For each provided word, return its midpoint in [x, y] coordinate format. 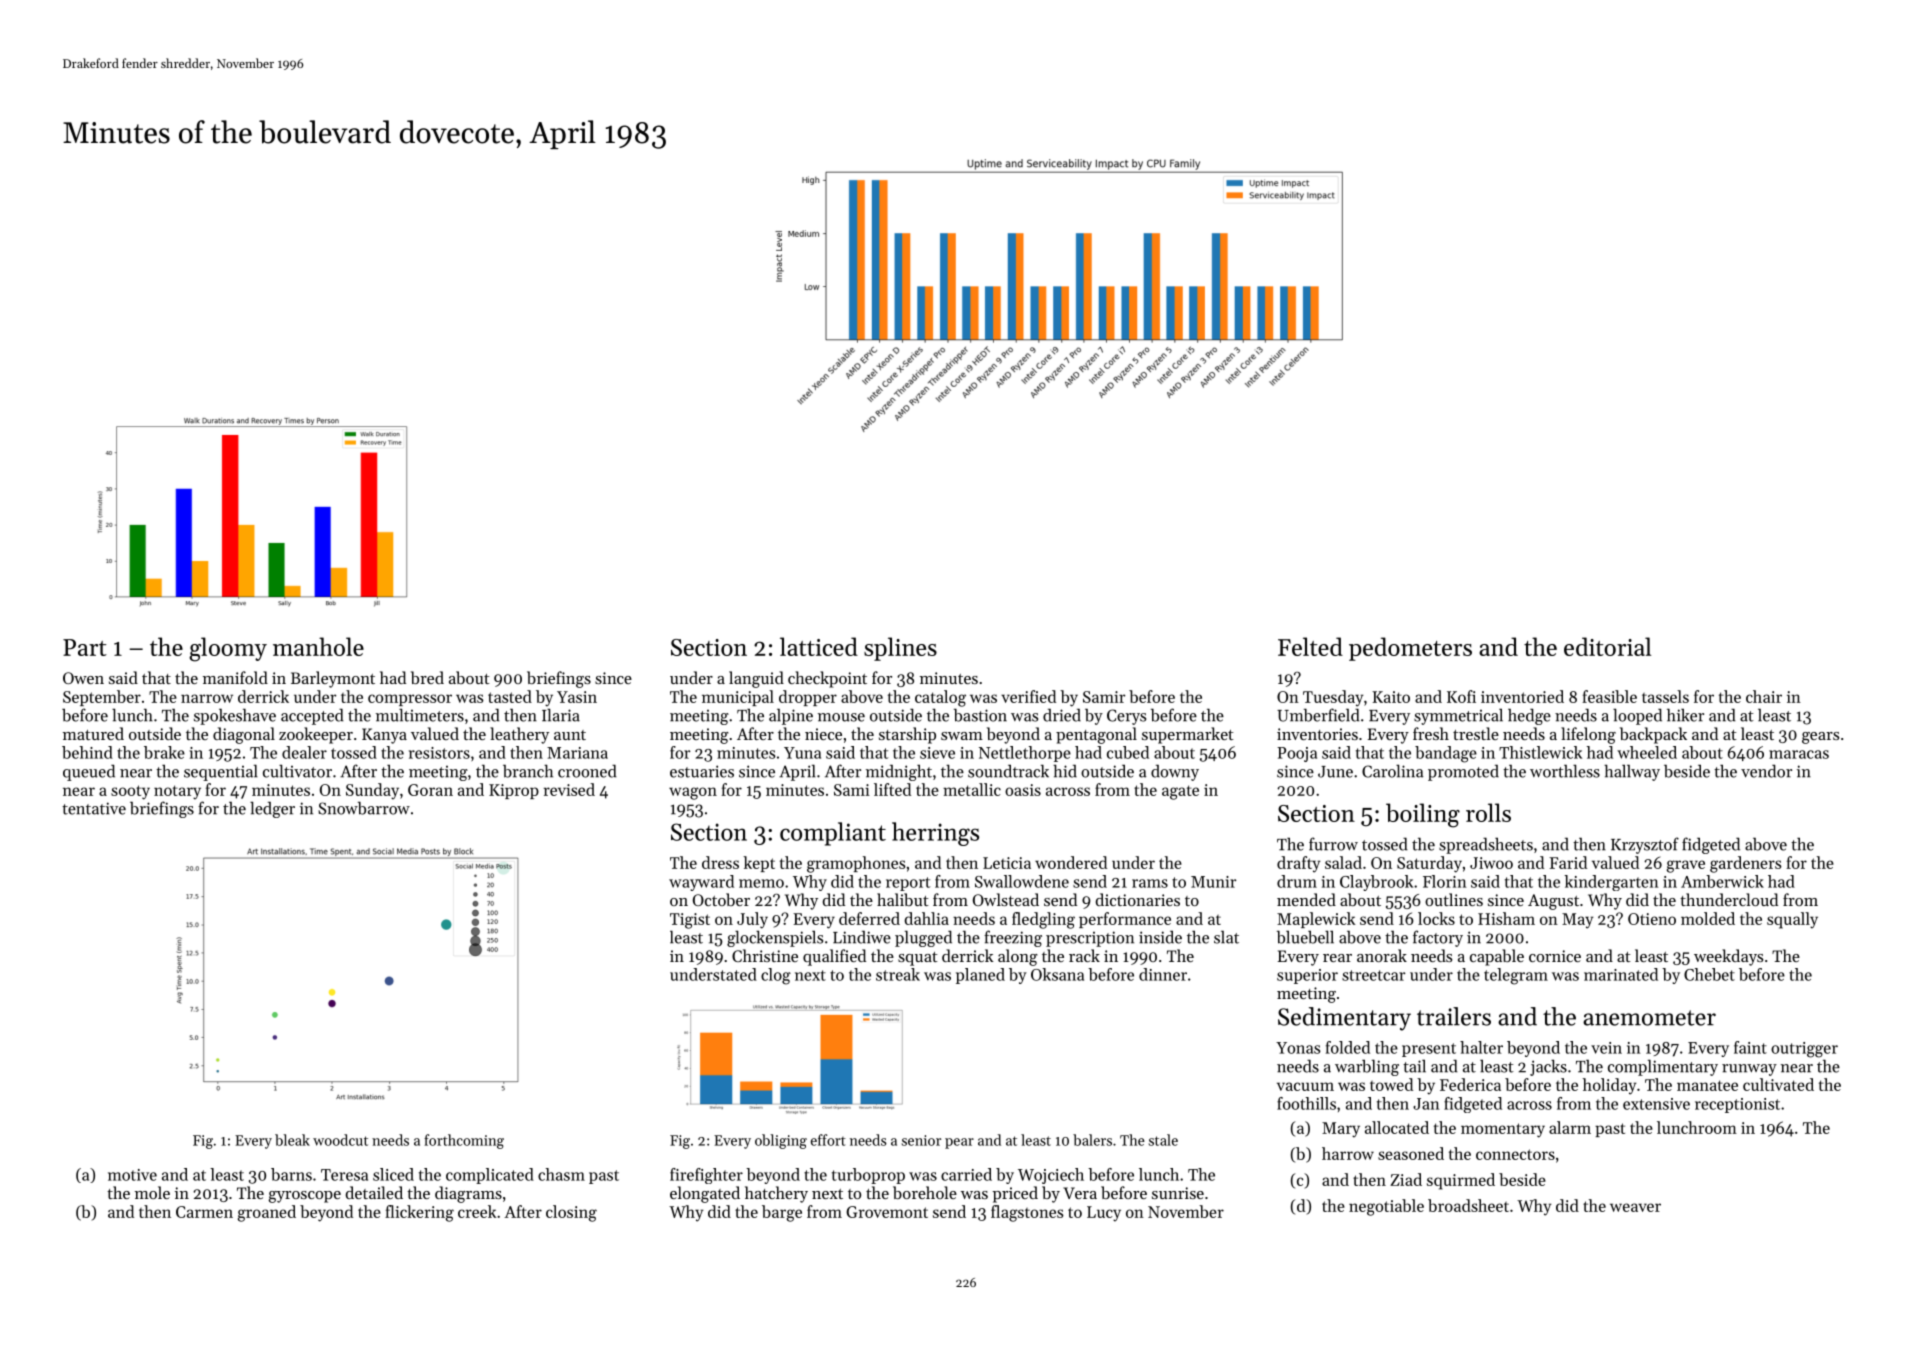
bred [427, 677]
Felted [1310, 646]
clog [776, 976]
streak [898, 974]
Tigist [690, 921]
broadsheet [1468, 1205]
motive [132, 1175]
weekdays [1728, 957]
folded [1348, 1047]
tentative [94, 808]
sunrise [1178, 1193]
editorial [1607, 646]
